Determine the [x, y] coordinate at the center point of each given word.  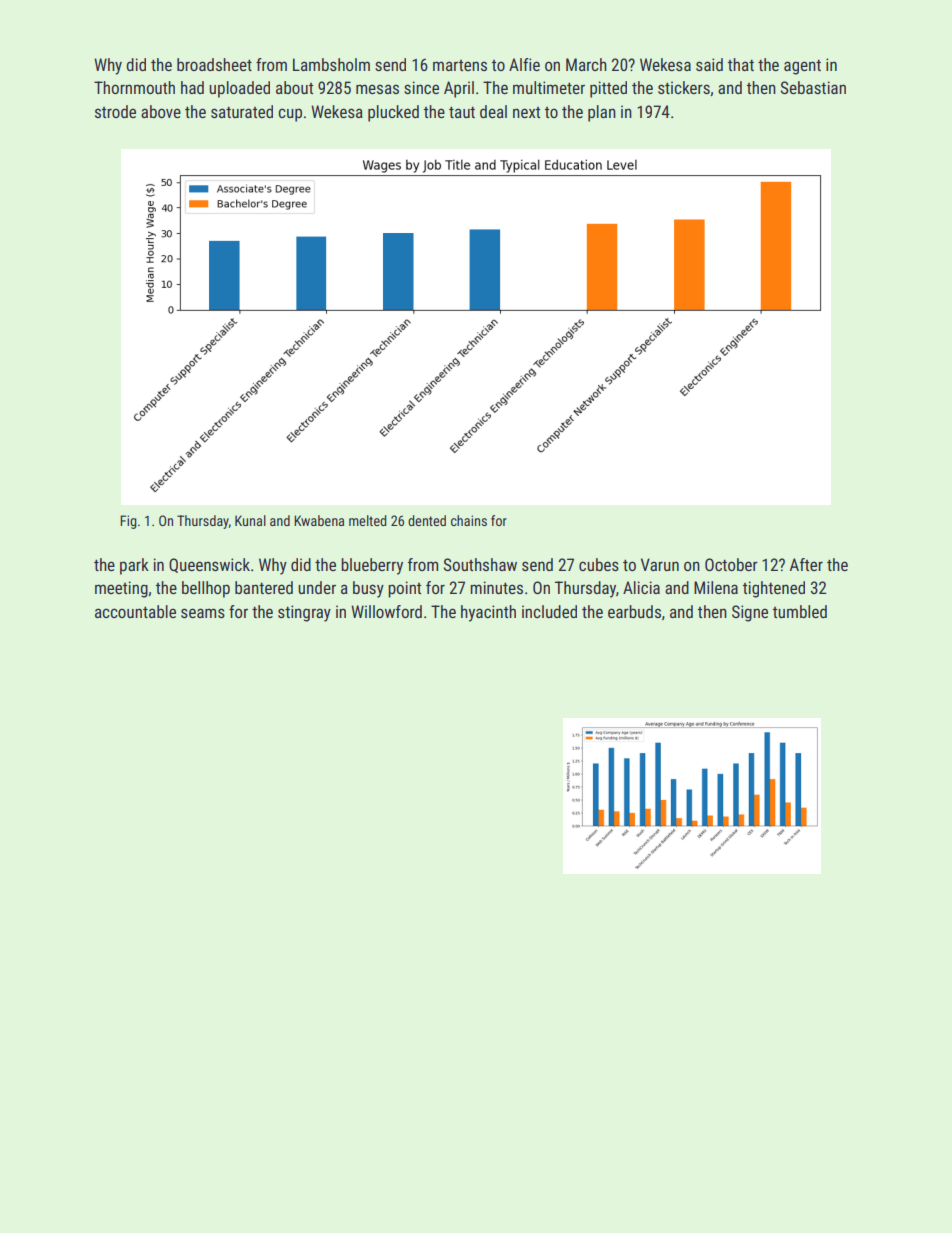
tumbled [800, 611]
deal [493, 111]
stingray [304, 613]
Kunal [250, 520]
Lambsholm [331, 64]
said [709, 64]
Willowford [386, 611]
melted [368, 520]
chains [469, 520]
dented [427, 520]
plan [602, 113]
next [526, 112]
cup [290, 115]
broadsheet [214, 64]
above [161, 111]
